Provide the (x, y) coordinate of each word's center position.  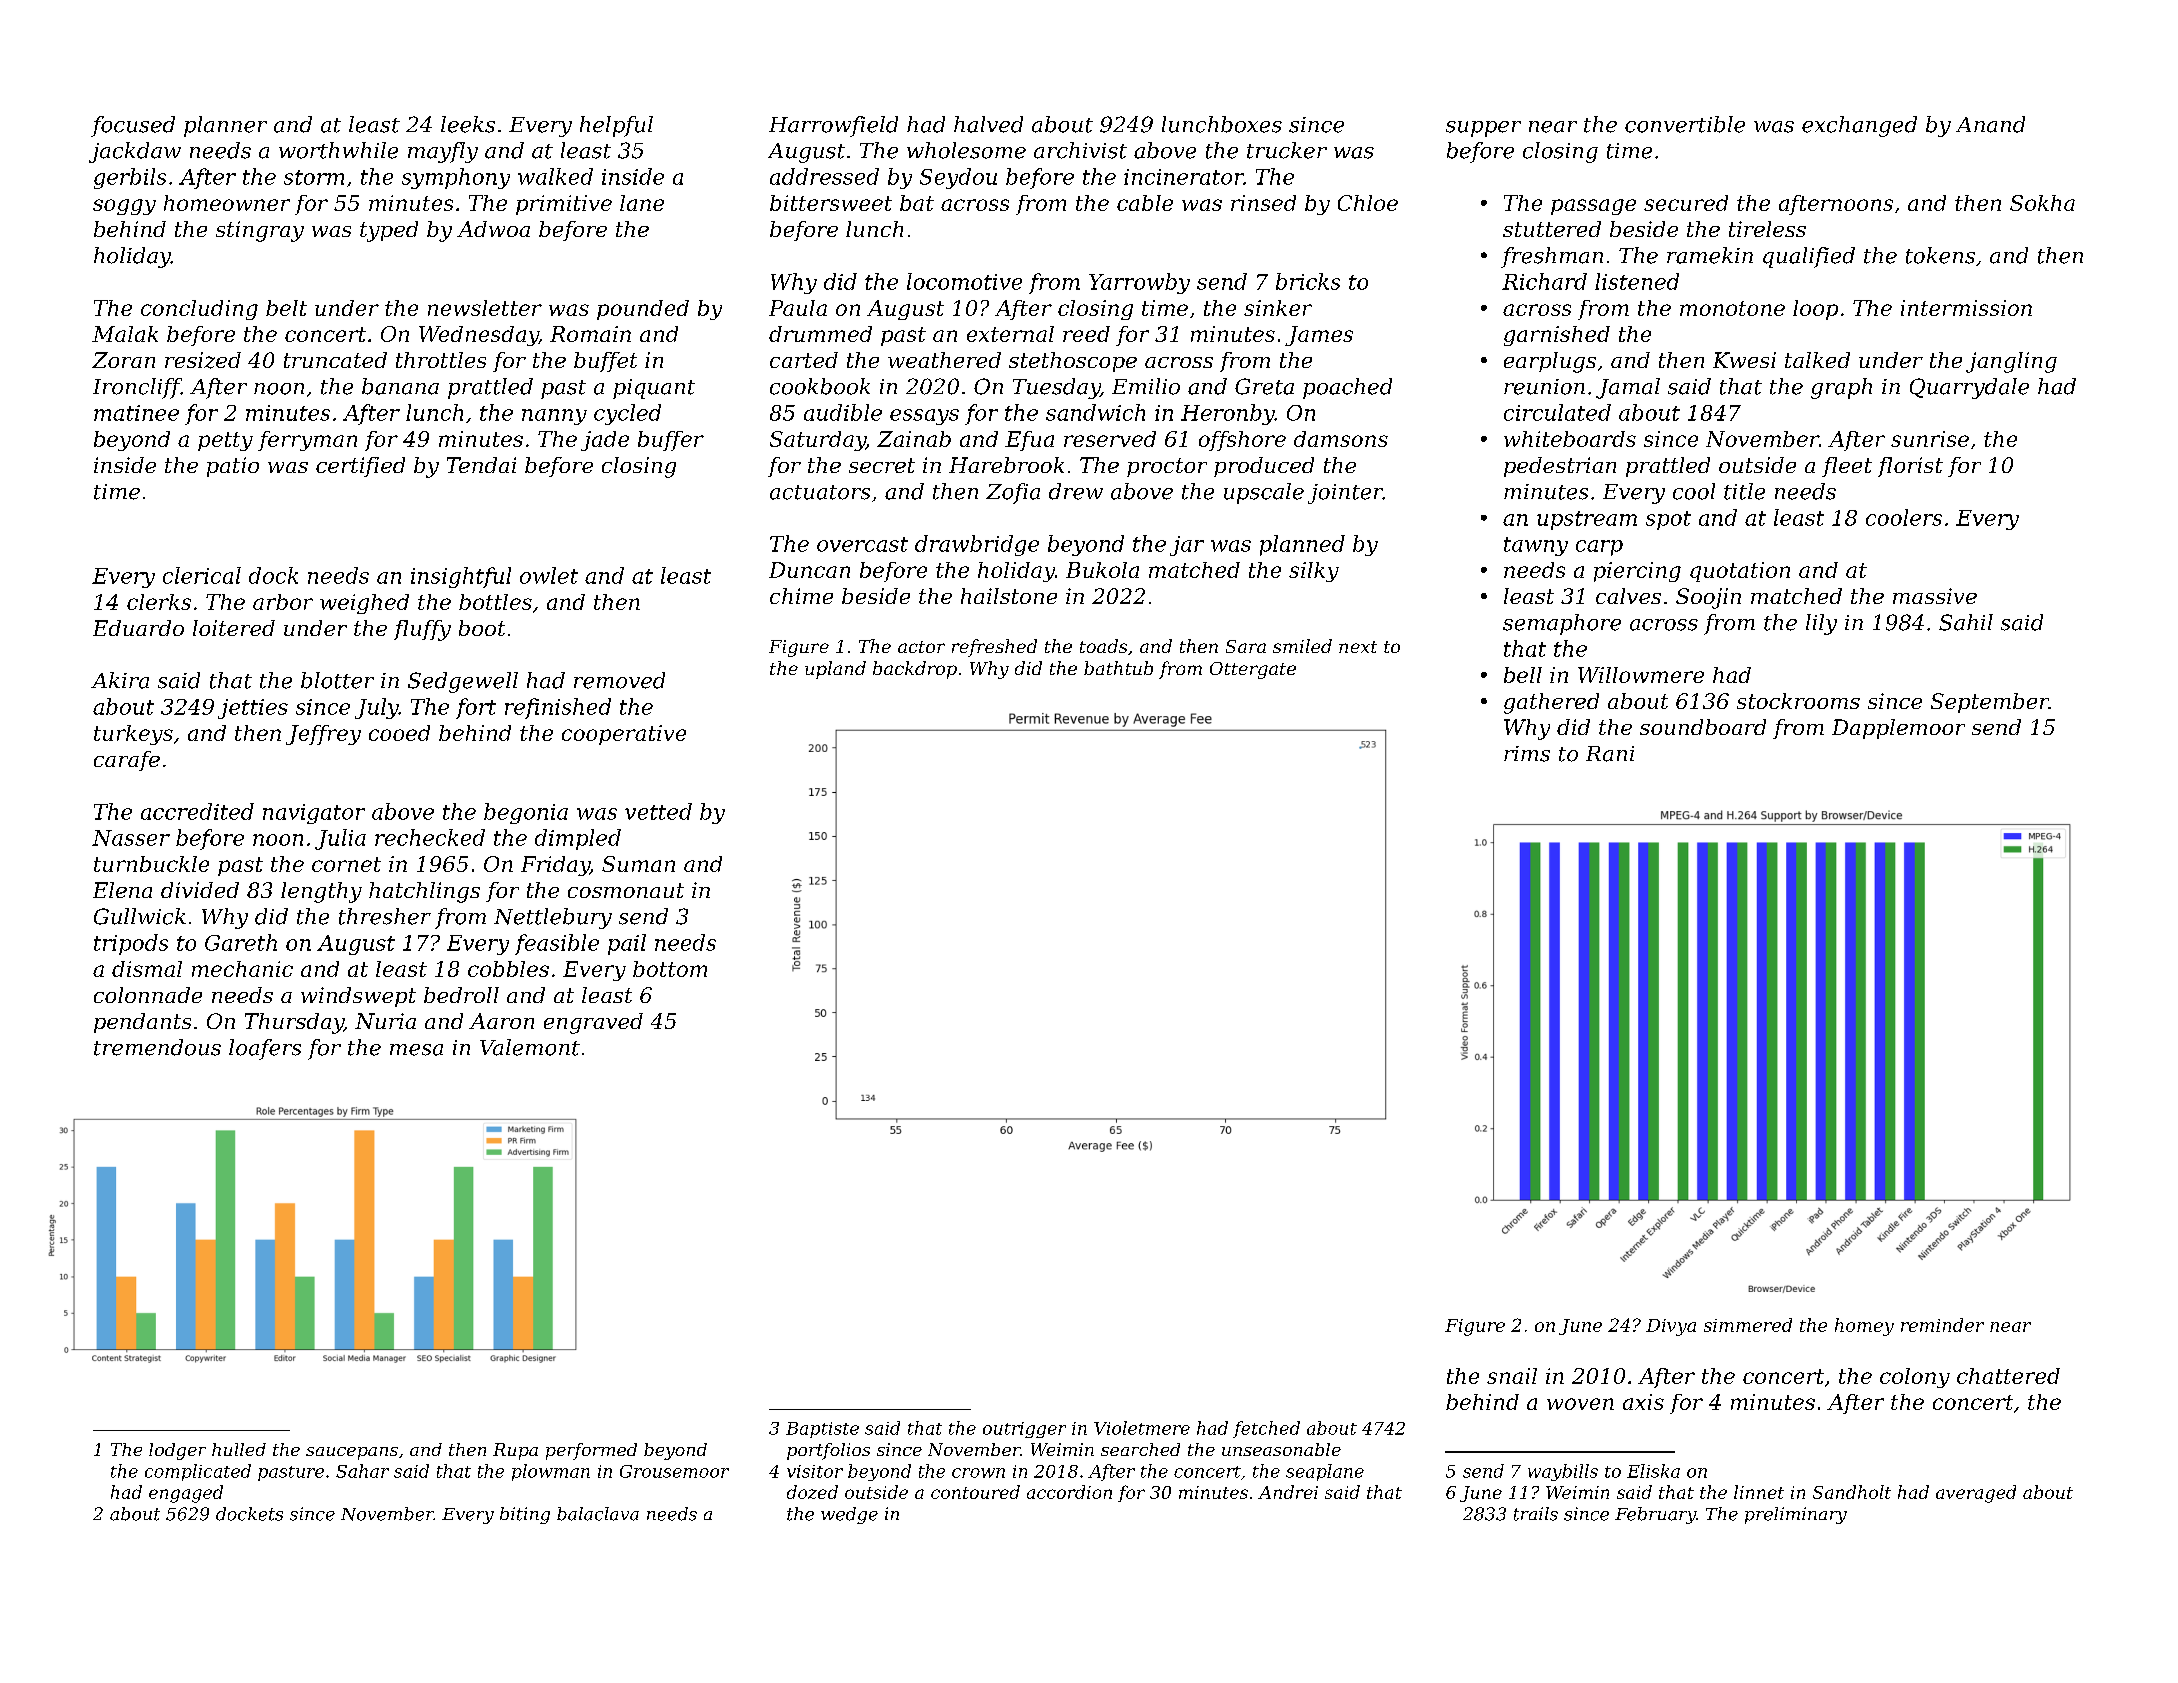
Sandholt (1852, 1492)
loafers (265, 1049)
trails (1536, 1514)
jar (1187, 546)
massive (1935, 596)
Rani (1610, 754)
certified (360, 467)
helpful (616, 126)
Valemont (530, 1047)
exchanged (1859, 126)
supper (1483, 129)
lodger (177, 1451)
